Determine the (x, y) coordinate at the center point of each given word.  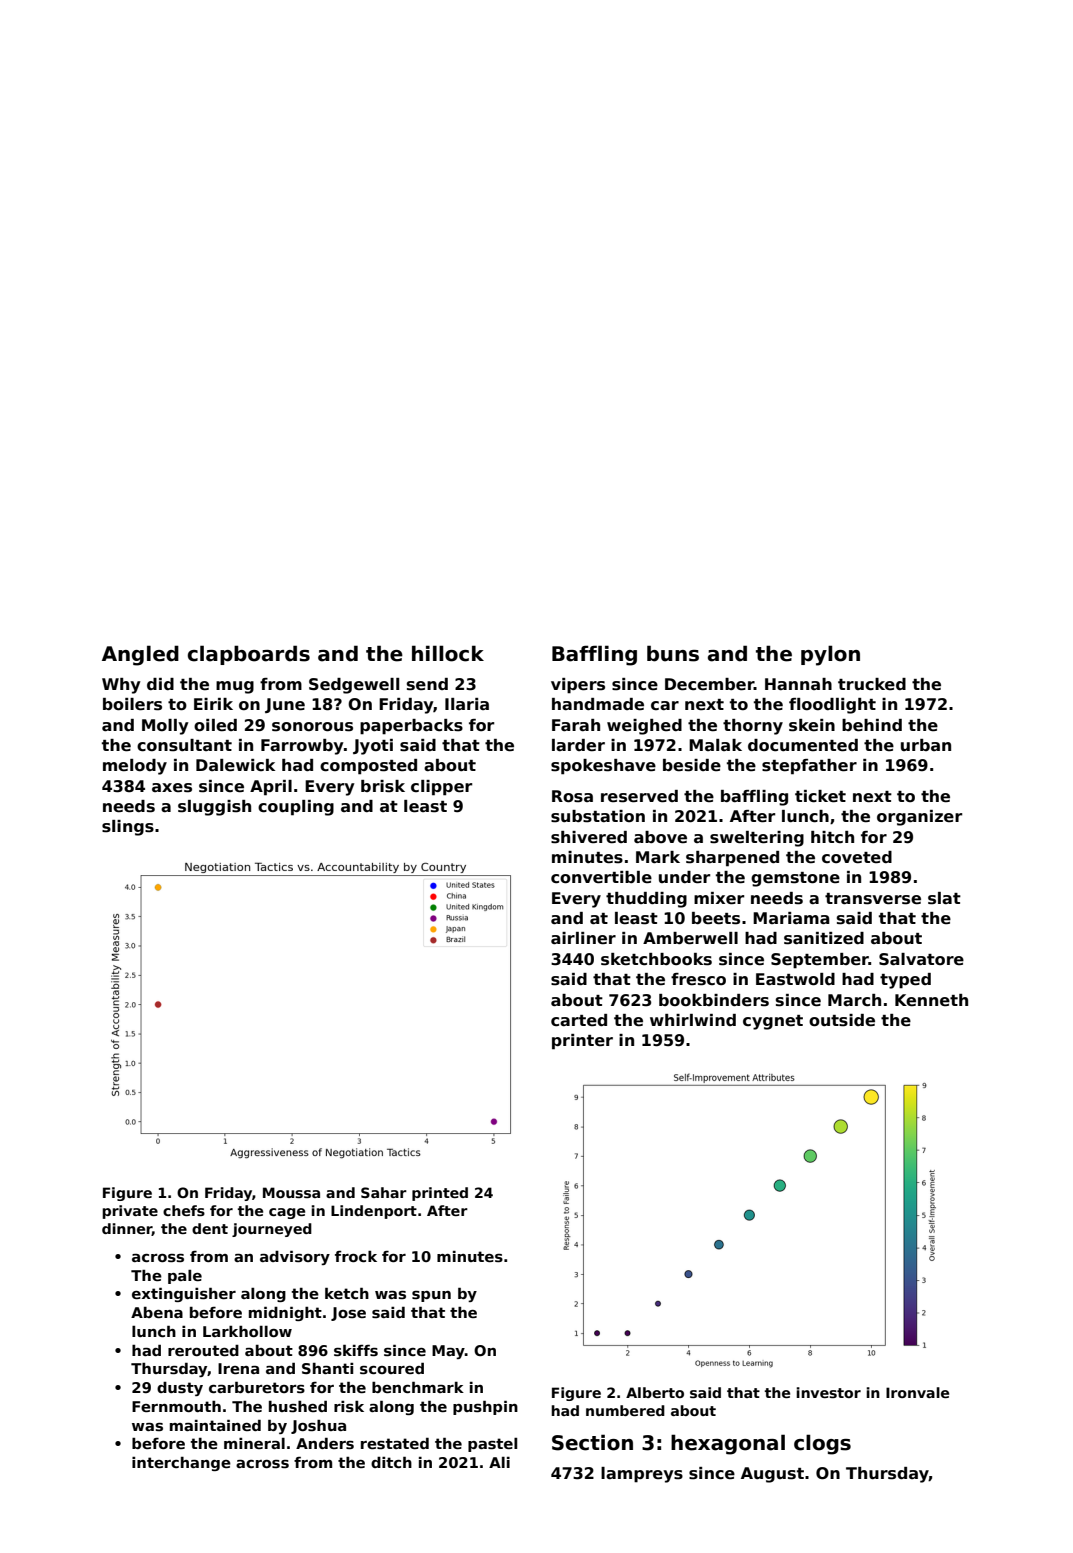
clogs (822, 1444)
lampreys (642, 1475)
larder (578, 745)
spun (431, 1296)
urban (926, 745)
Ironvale (917, 1392)
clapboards (249, 655)
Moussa (291, 1192)
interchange (181, 1464)
